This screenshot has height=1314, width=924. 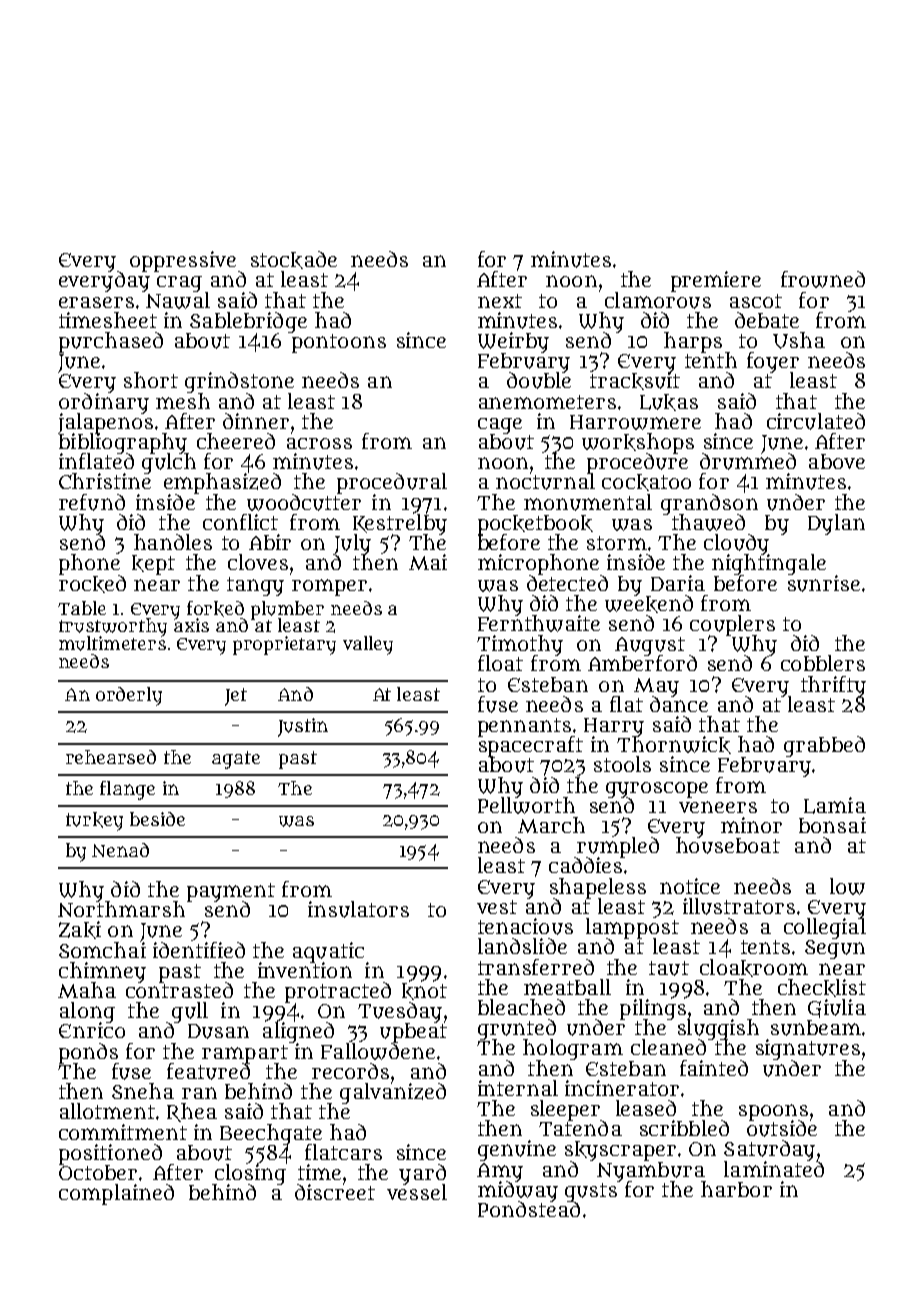 What do you see at coordinates (116, 1194) in the screenshot?
I see `complained` at bounding box center [116, 1194].
